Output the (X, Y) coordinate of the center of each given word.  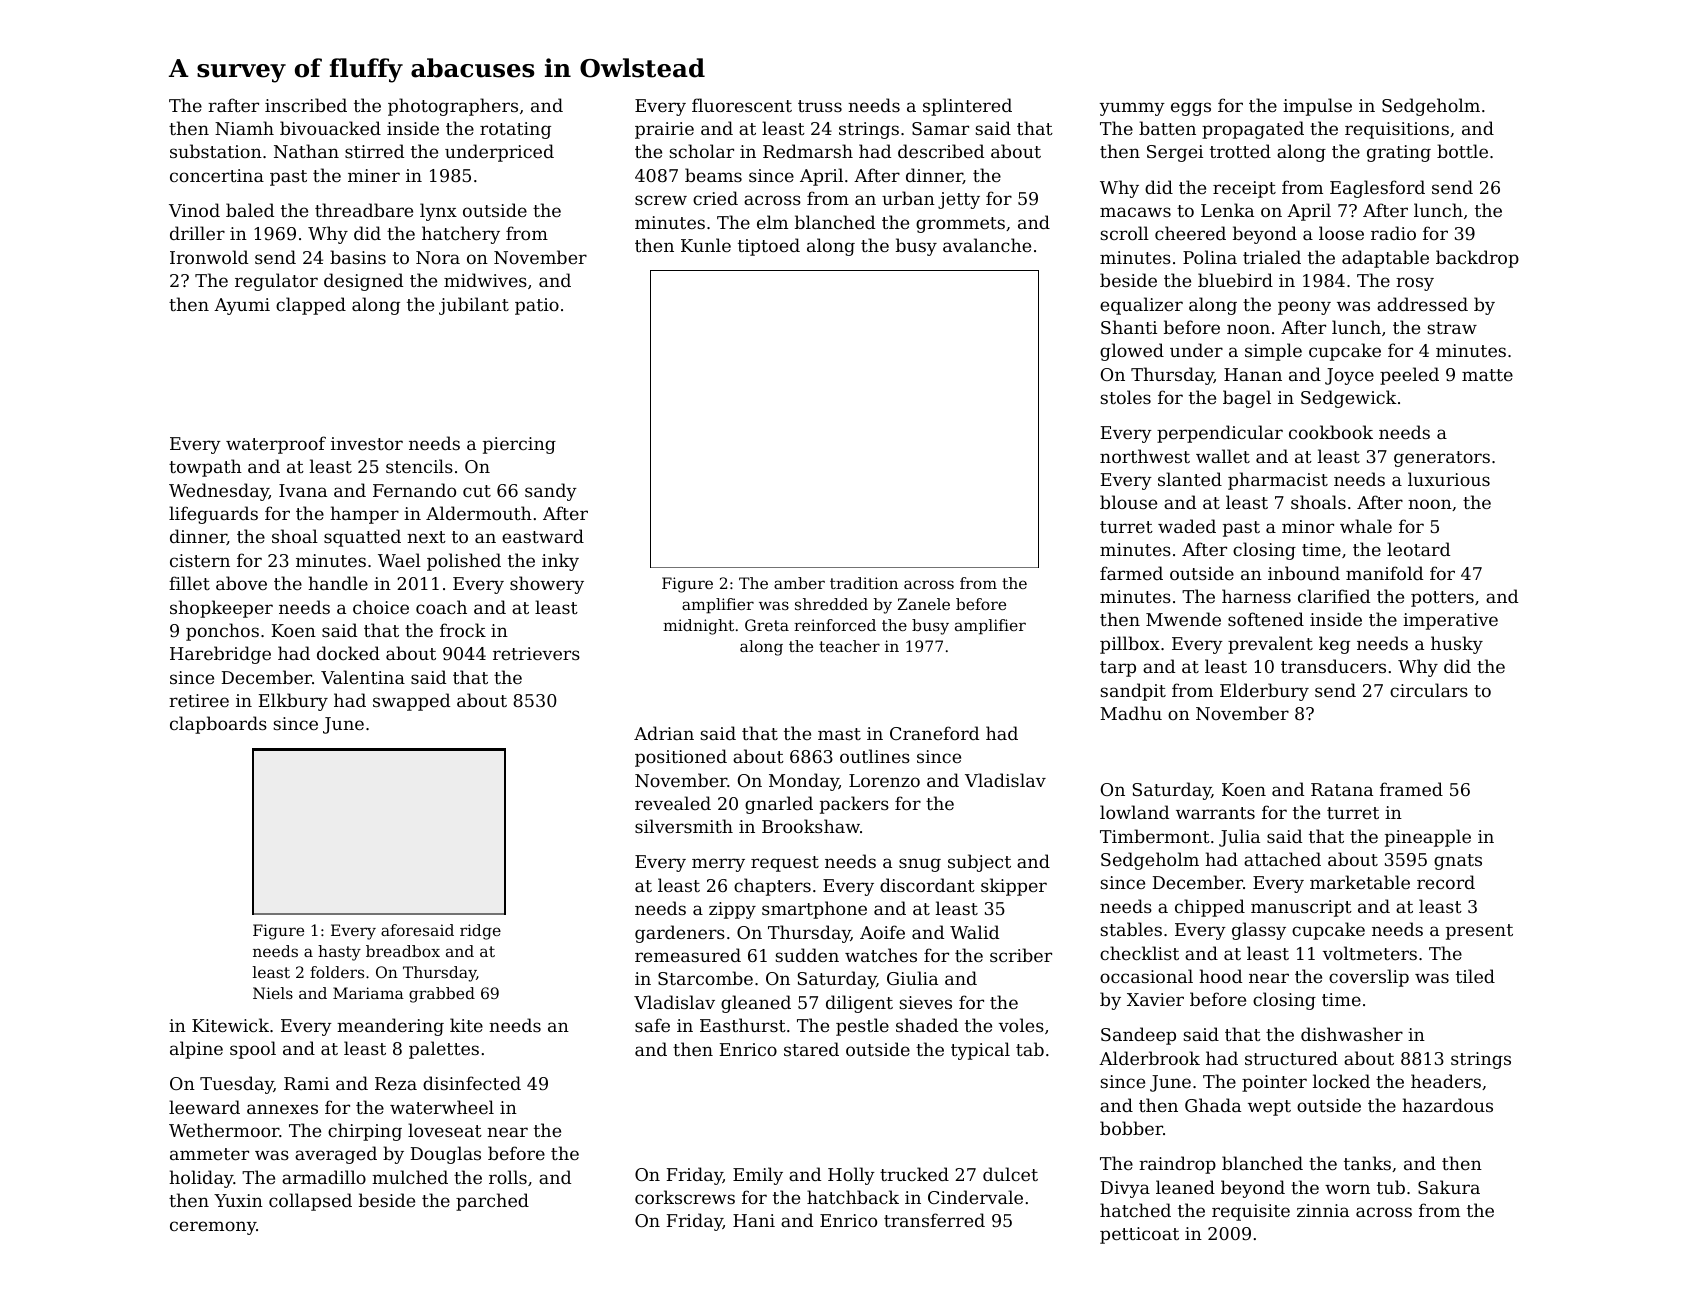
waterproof (276, 445)
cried (715, 198)
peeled (1409, 376)
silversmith (684, 826)
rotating (515, 130)
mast (839, 734)
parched (492, 1202)
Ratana (1342, 789)
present (1479, 932)
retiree (199, 700)
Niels (273, 993)
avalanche (987, 245)
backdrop (1477, 259)
